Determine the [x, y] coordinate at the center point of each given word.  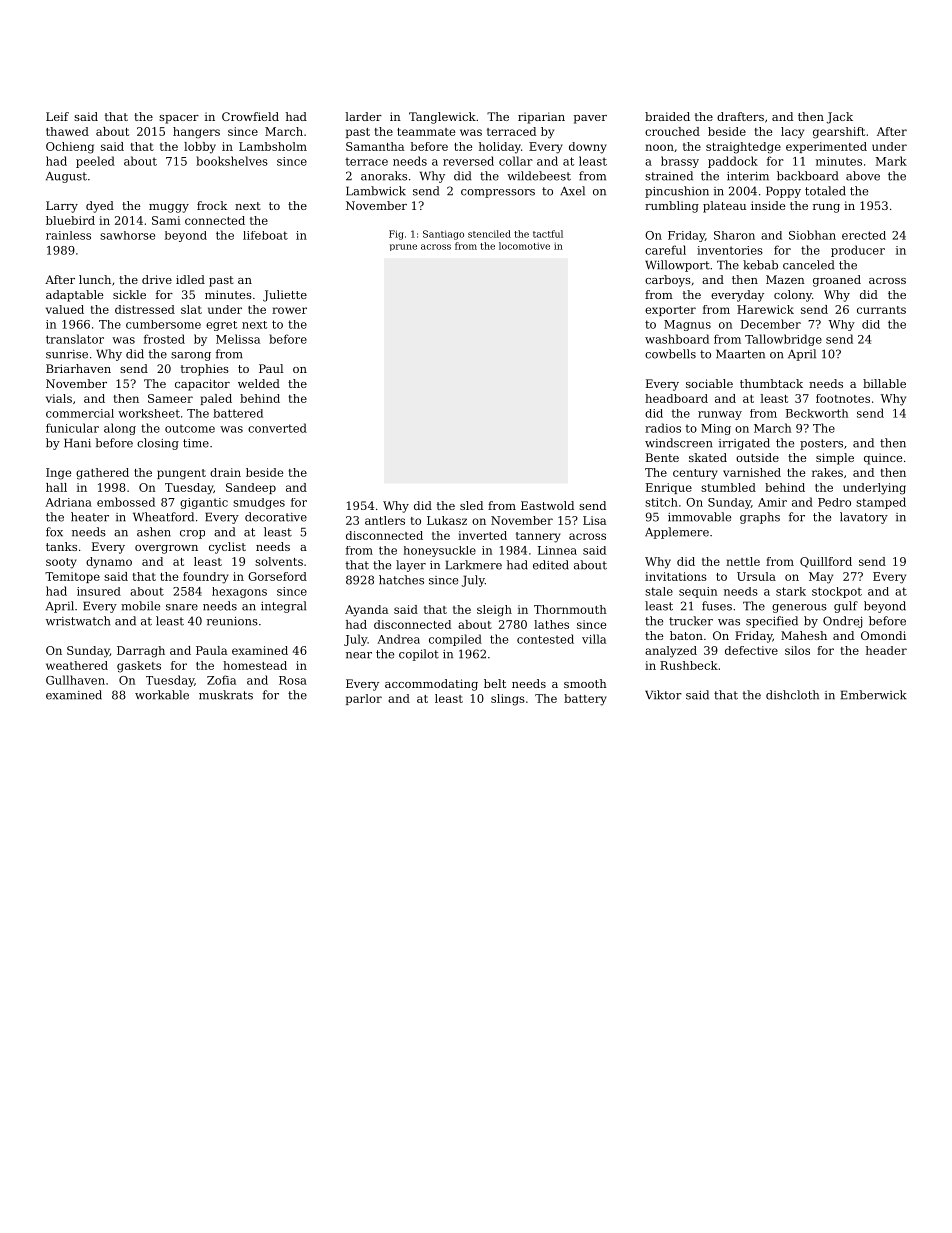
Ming [716, 429]
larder [364, 116]
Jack [840, 118]
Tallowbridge [783, 340]
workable [162, 695]
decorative [276, 517]
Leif [57, 116]
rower [289, 310]
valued [65, 309]
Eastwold [547, 505]
